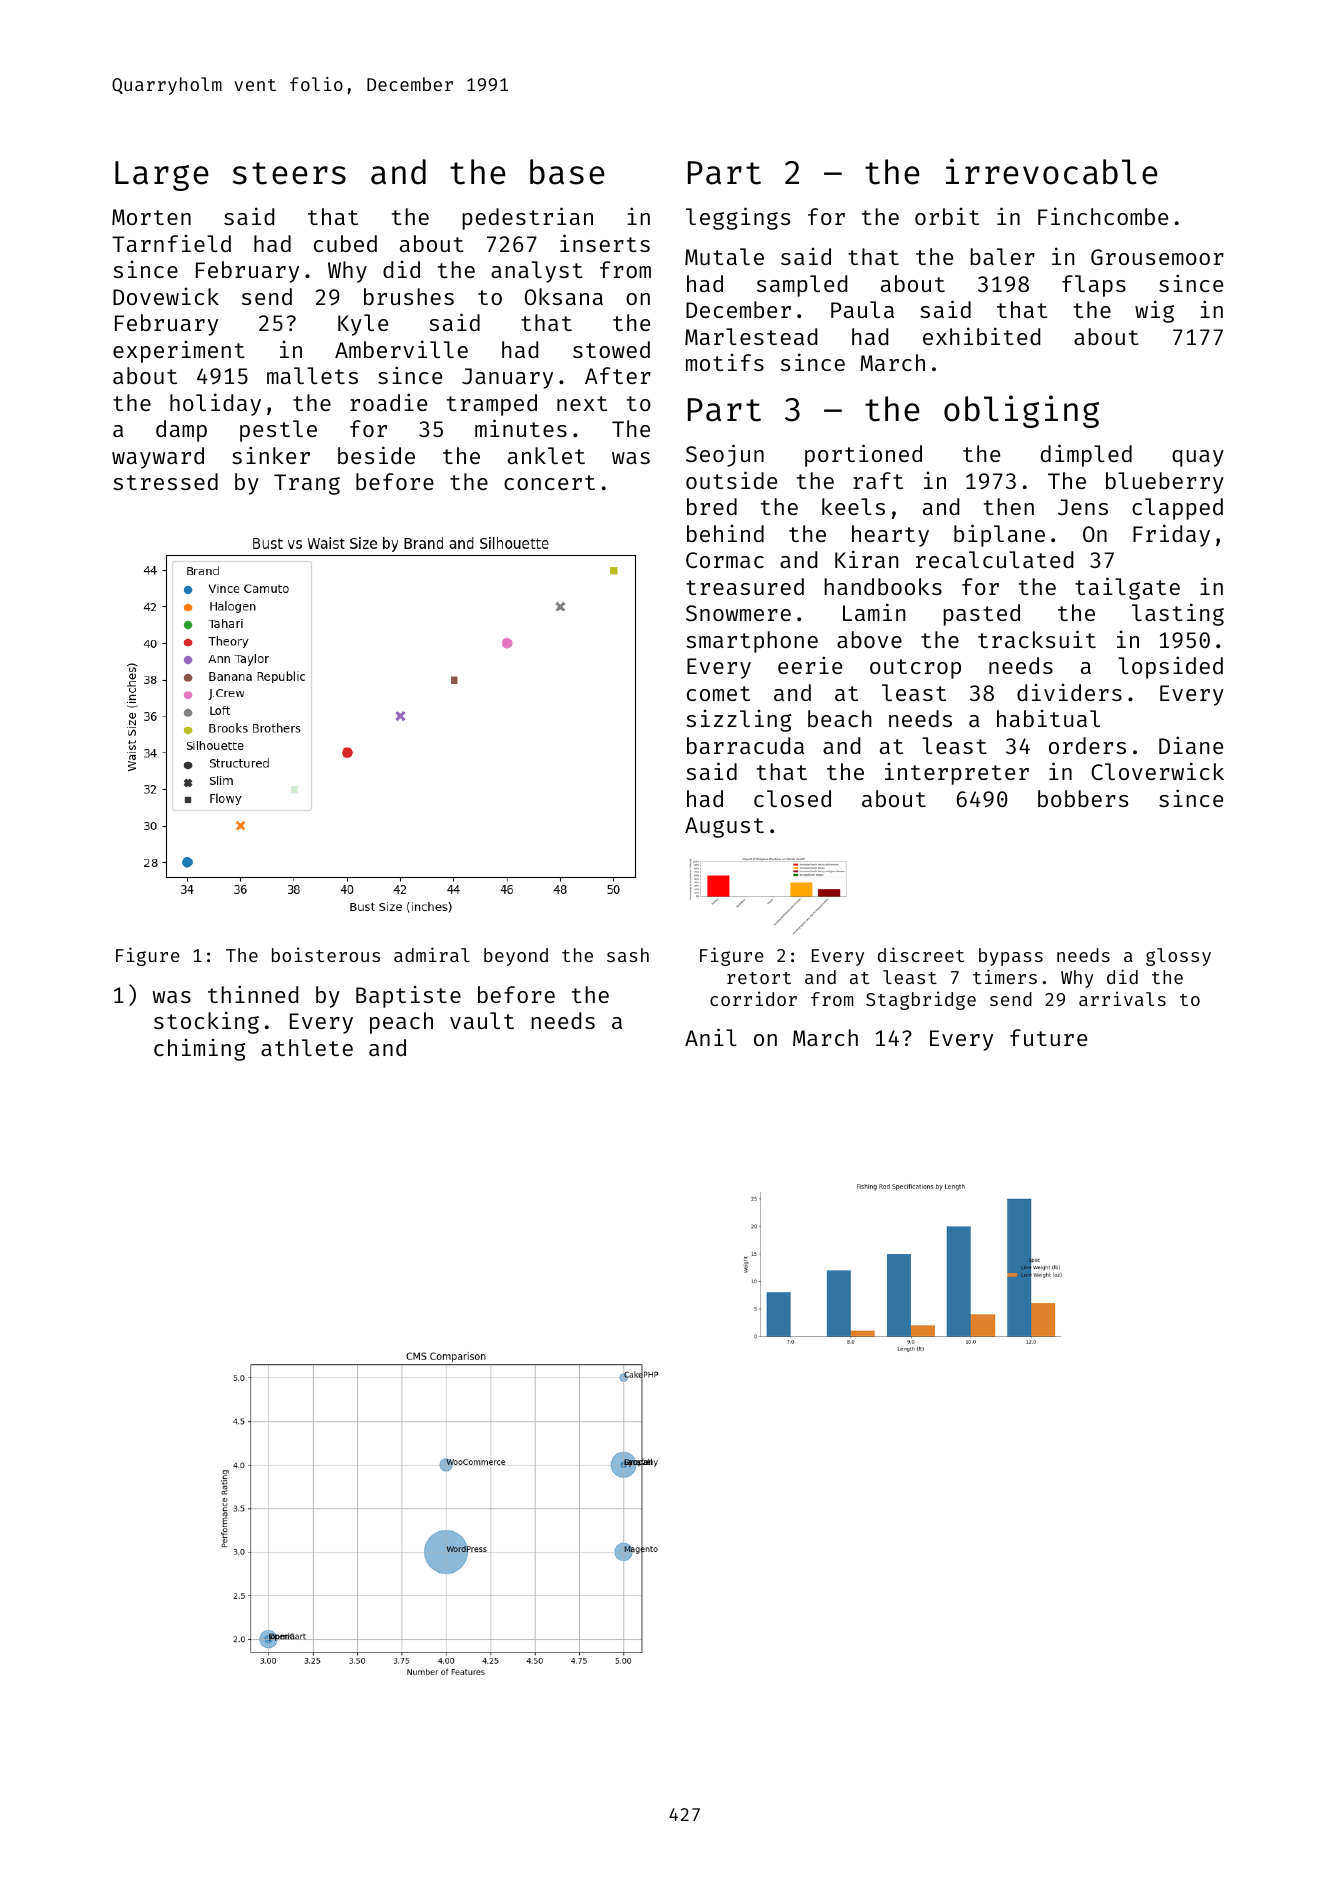 This screenshot has width=1337, height=1891. What do you see at coordinates (165, 481) in the screenshot?
I see `stressed` at bounding box center [165, 481].
